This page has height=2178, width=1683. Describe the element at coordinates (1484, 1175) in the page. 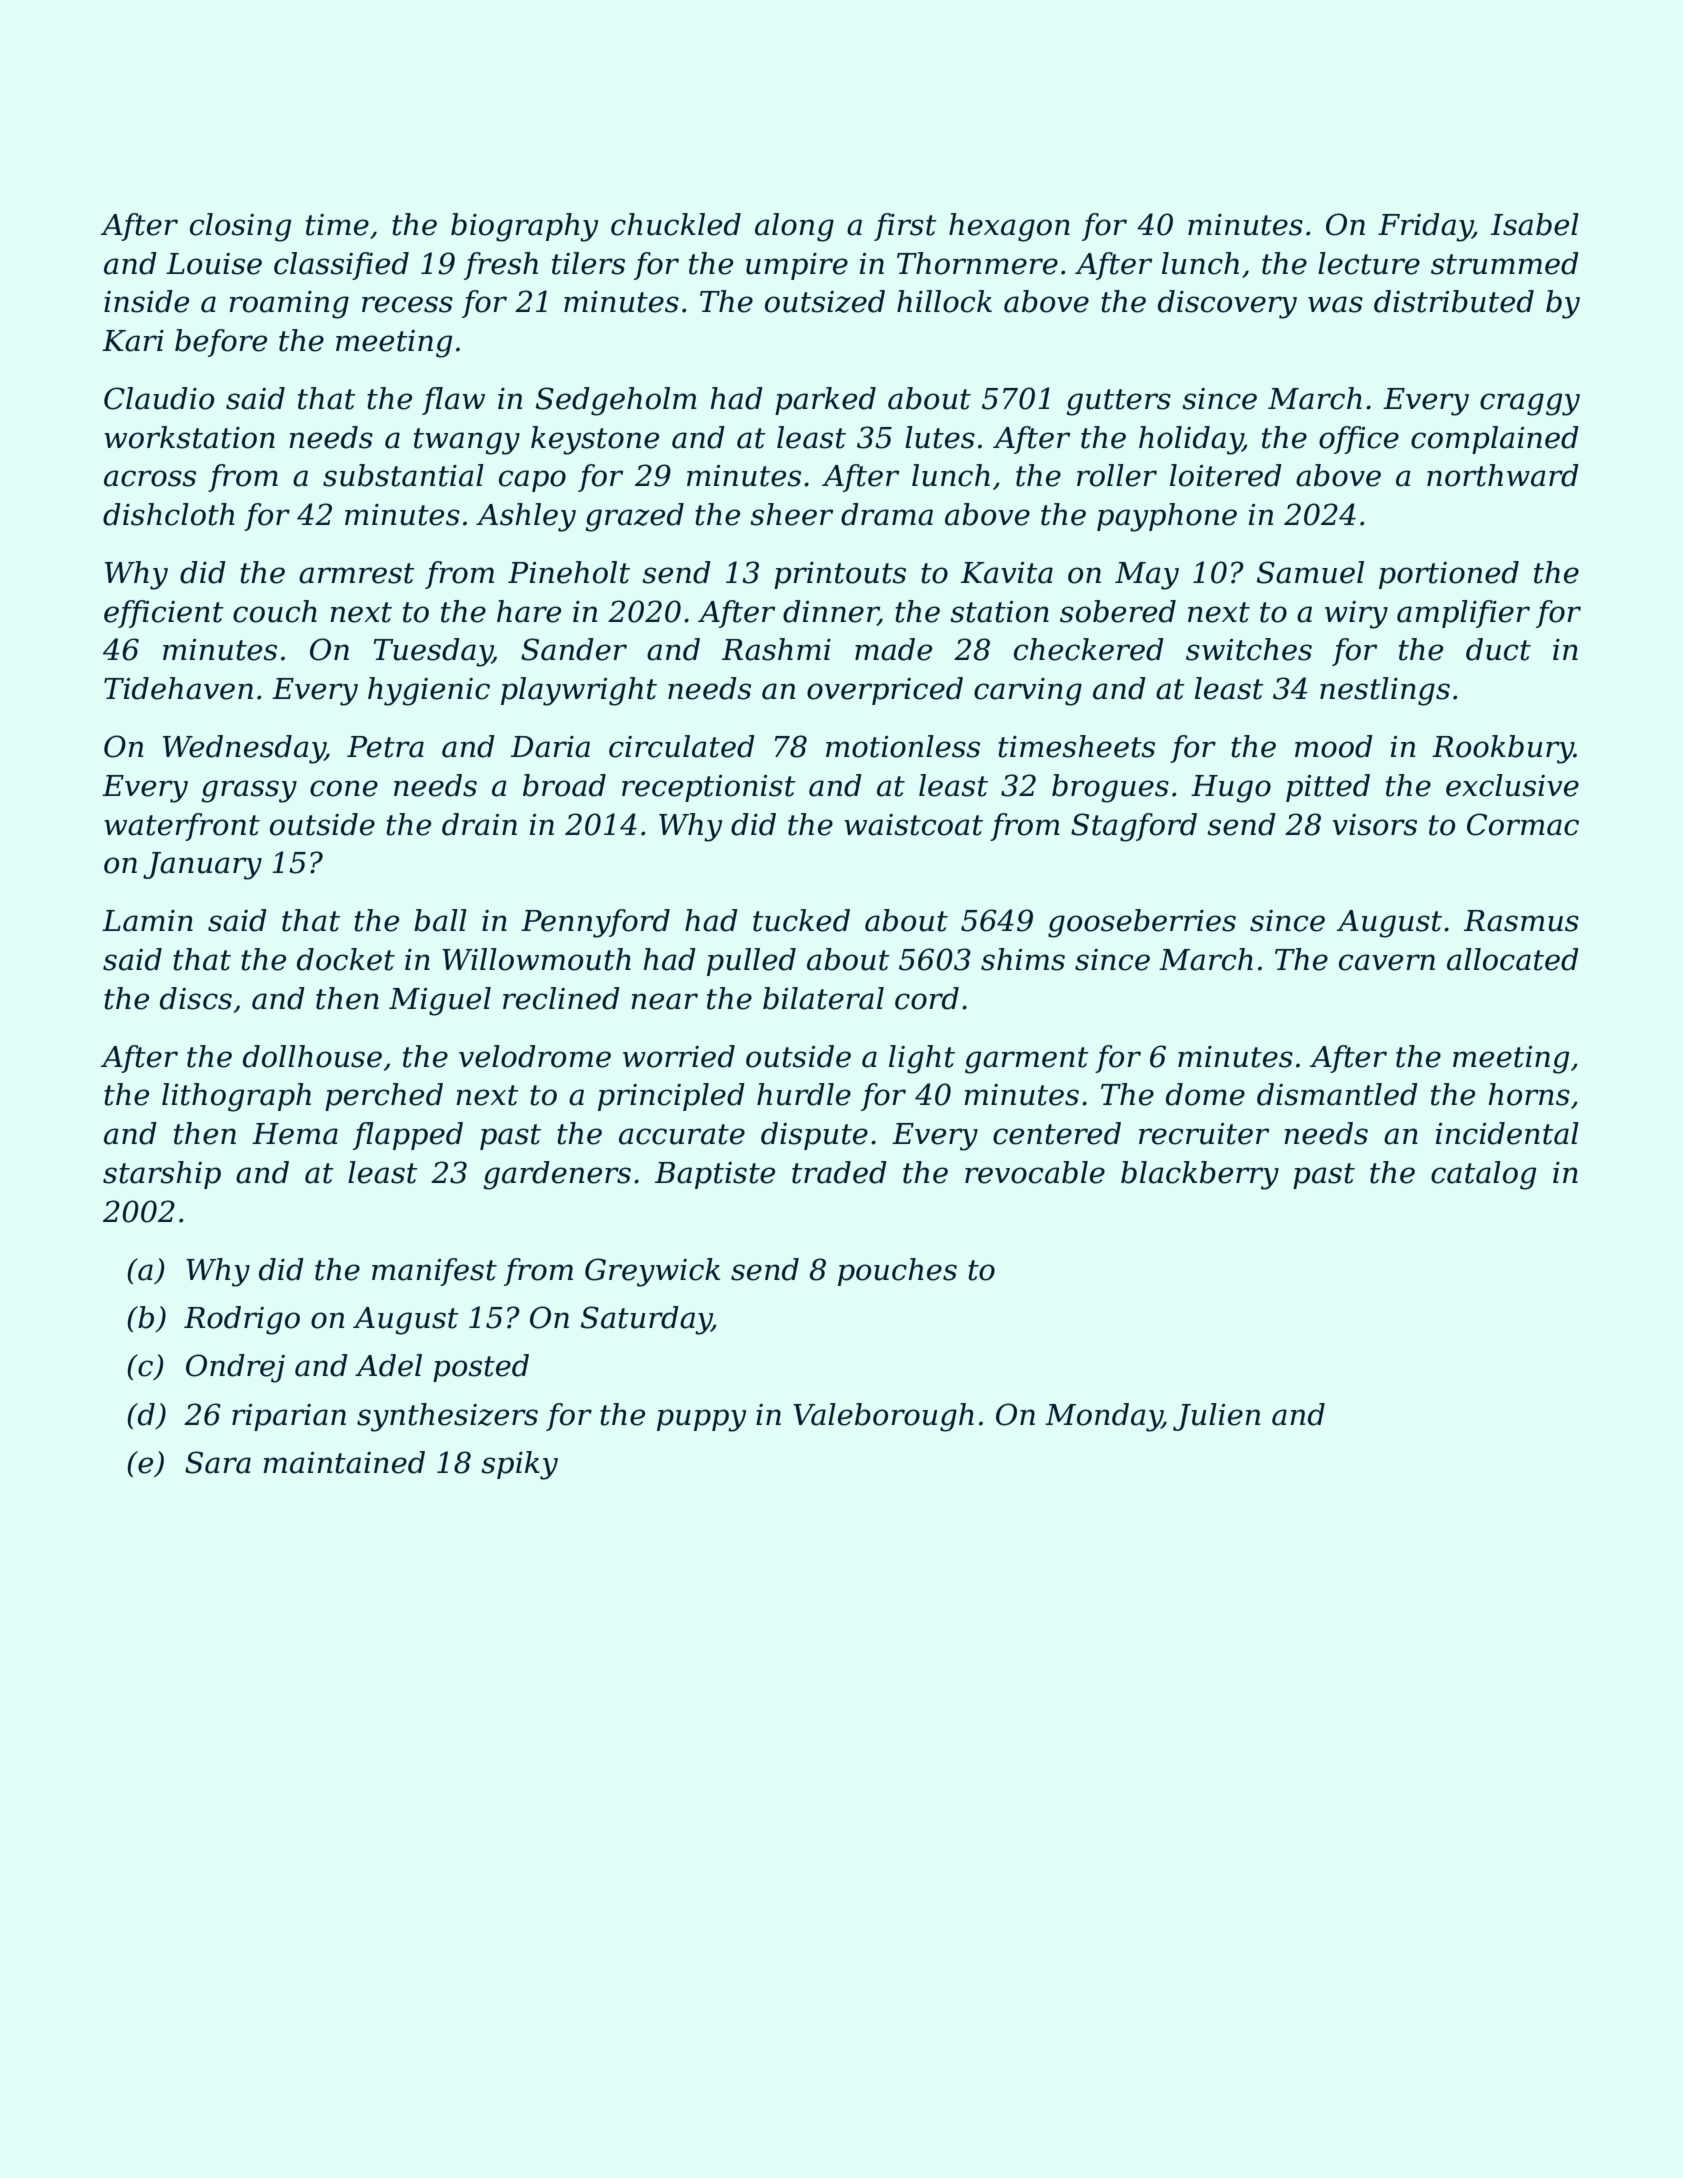

I see `catalog` at that location.
